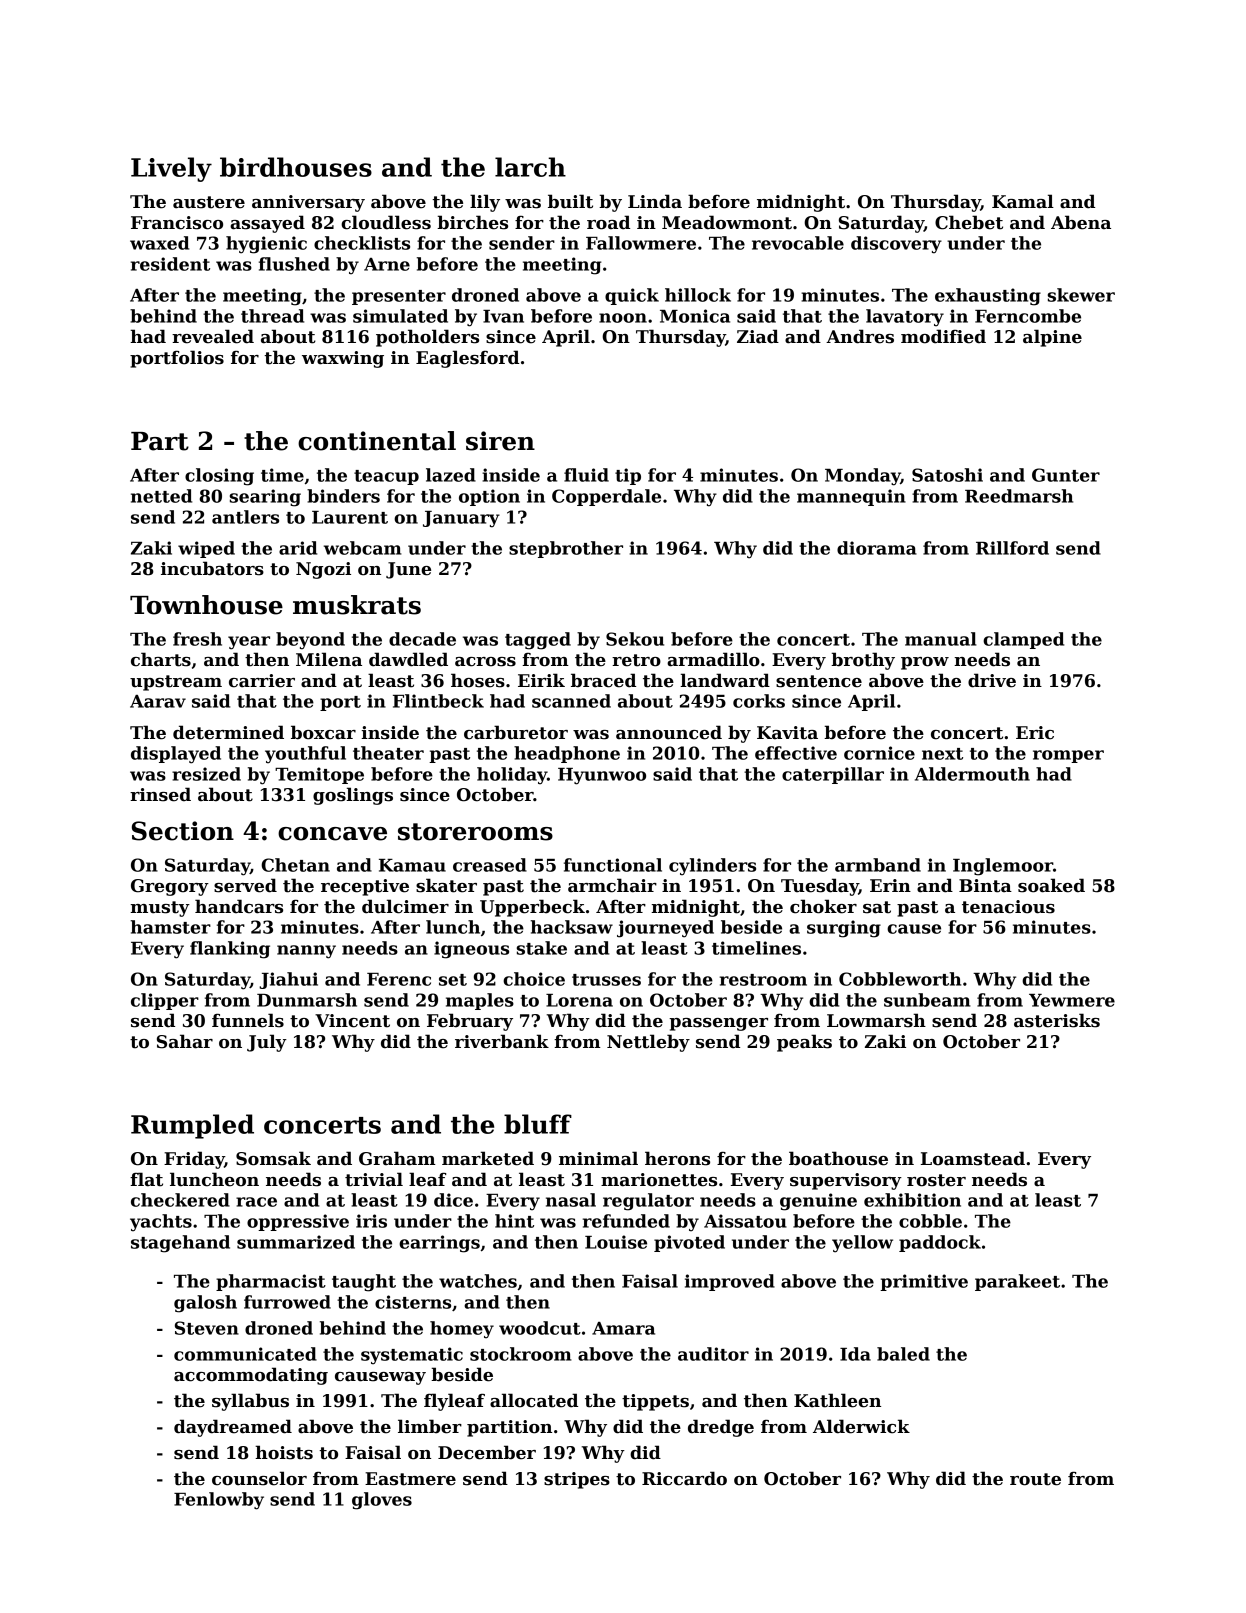  What do you see at coordinates (641, 243) in the document?
I see `Fallowmere` at bounding box center [641, 243].
